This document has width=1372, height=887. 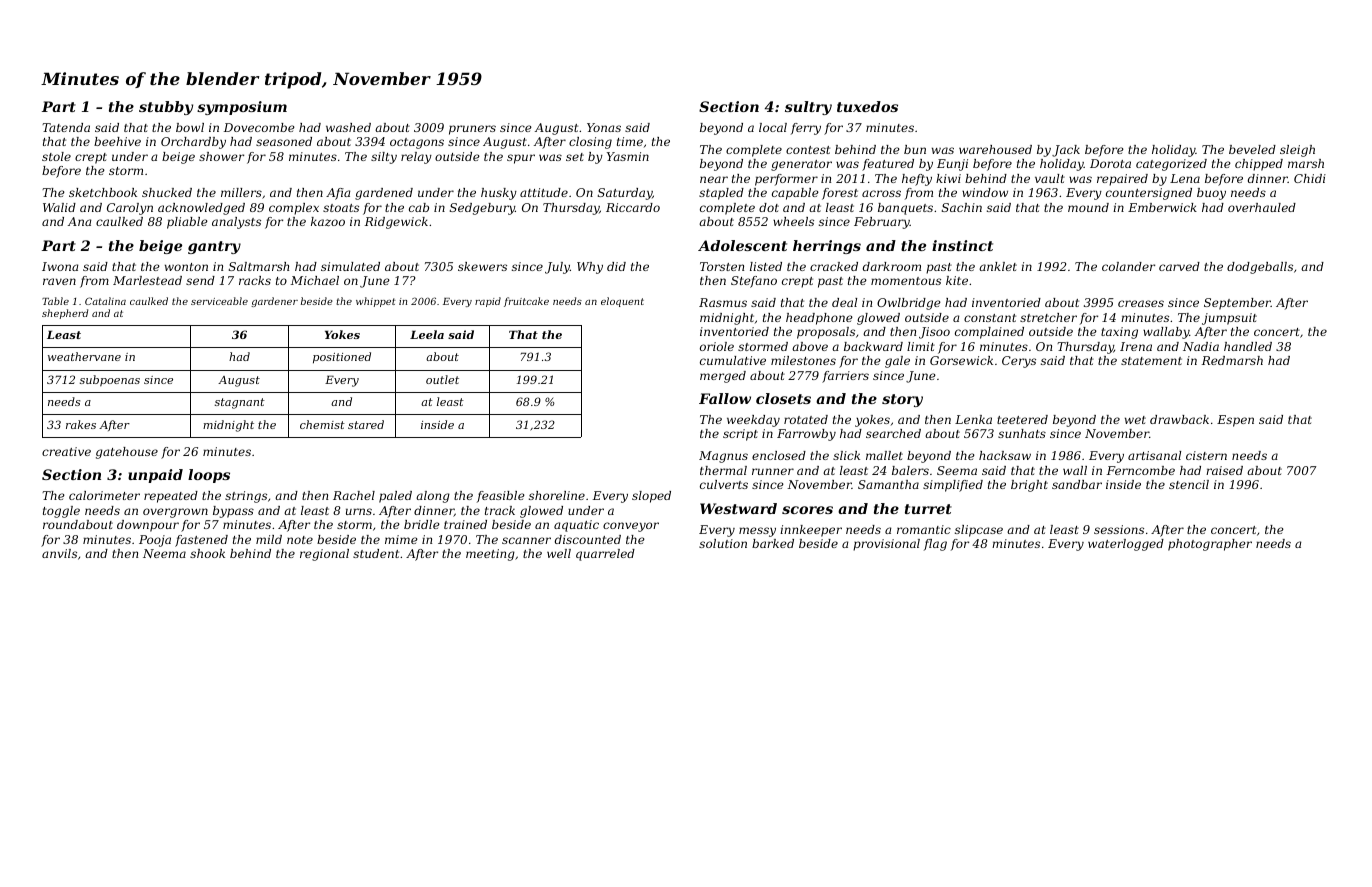 I want to click on Neema, so click(x=164, y=553).
